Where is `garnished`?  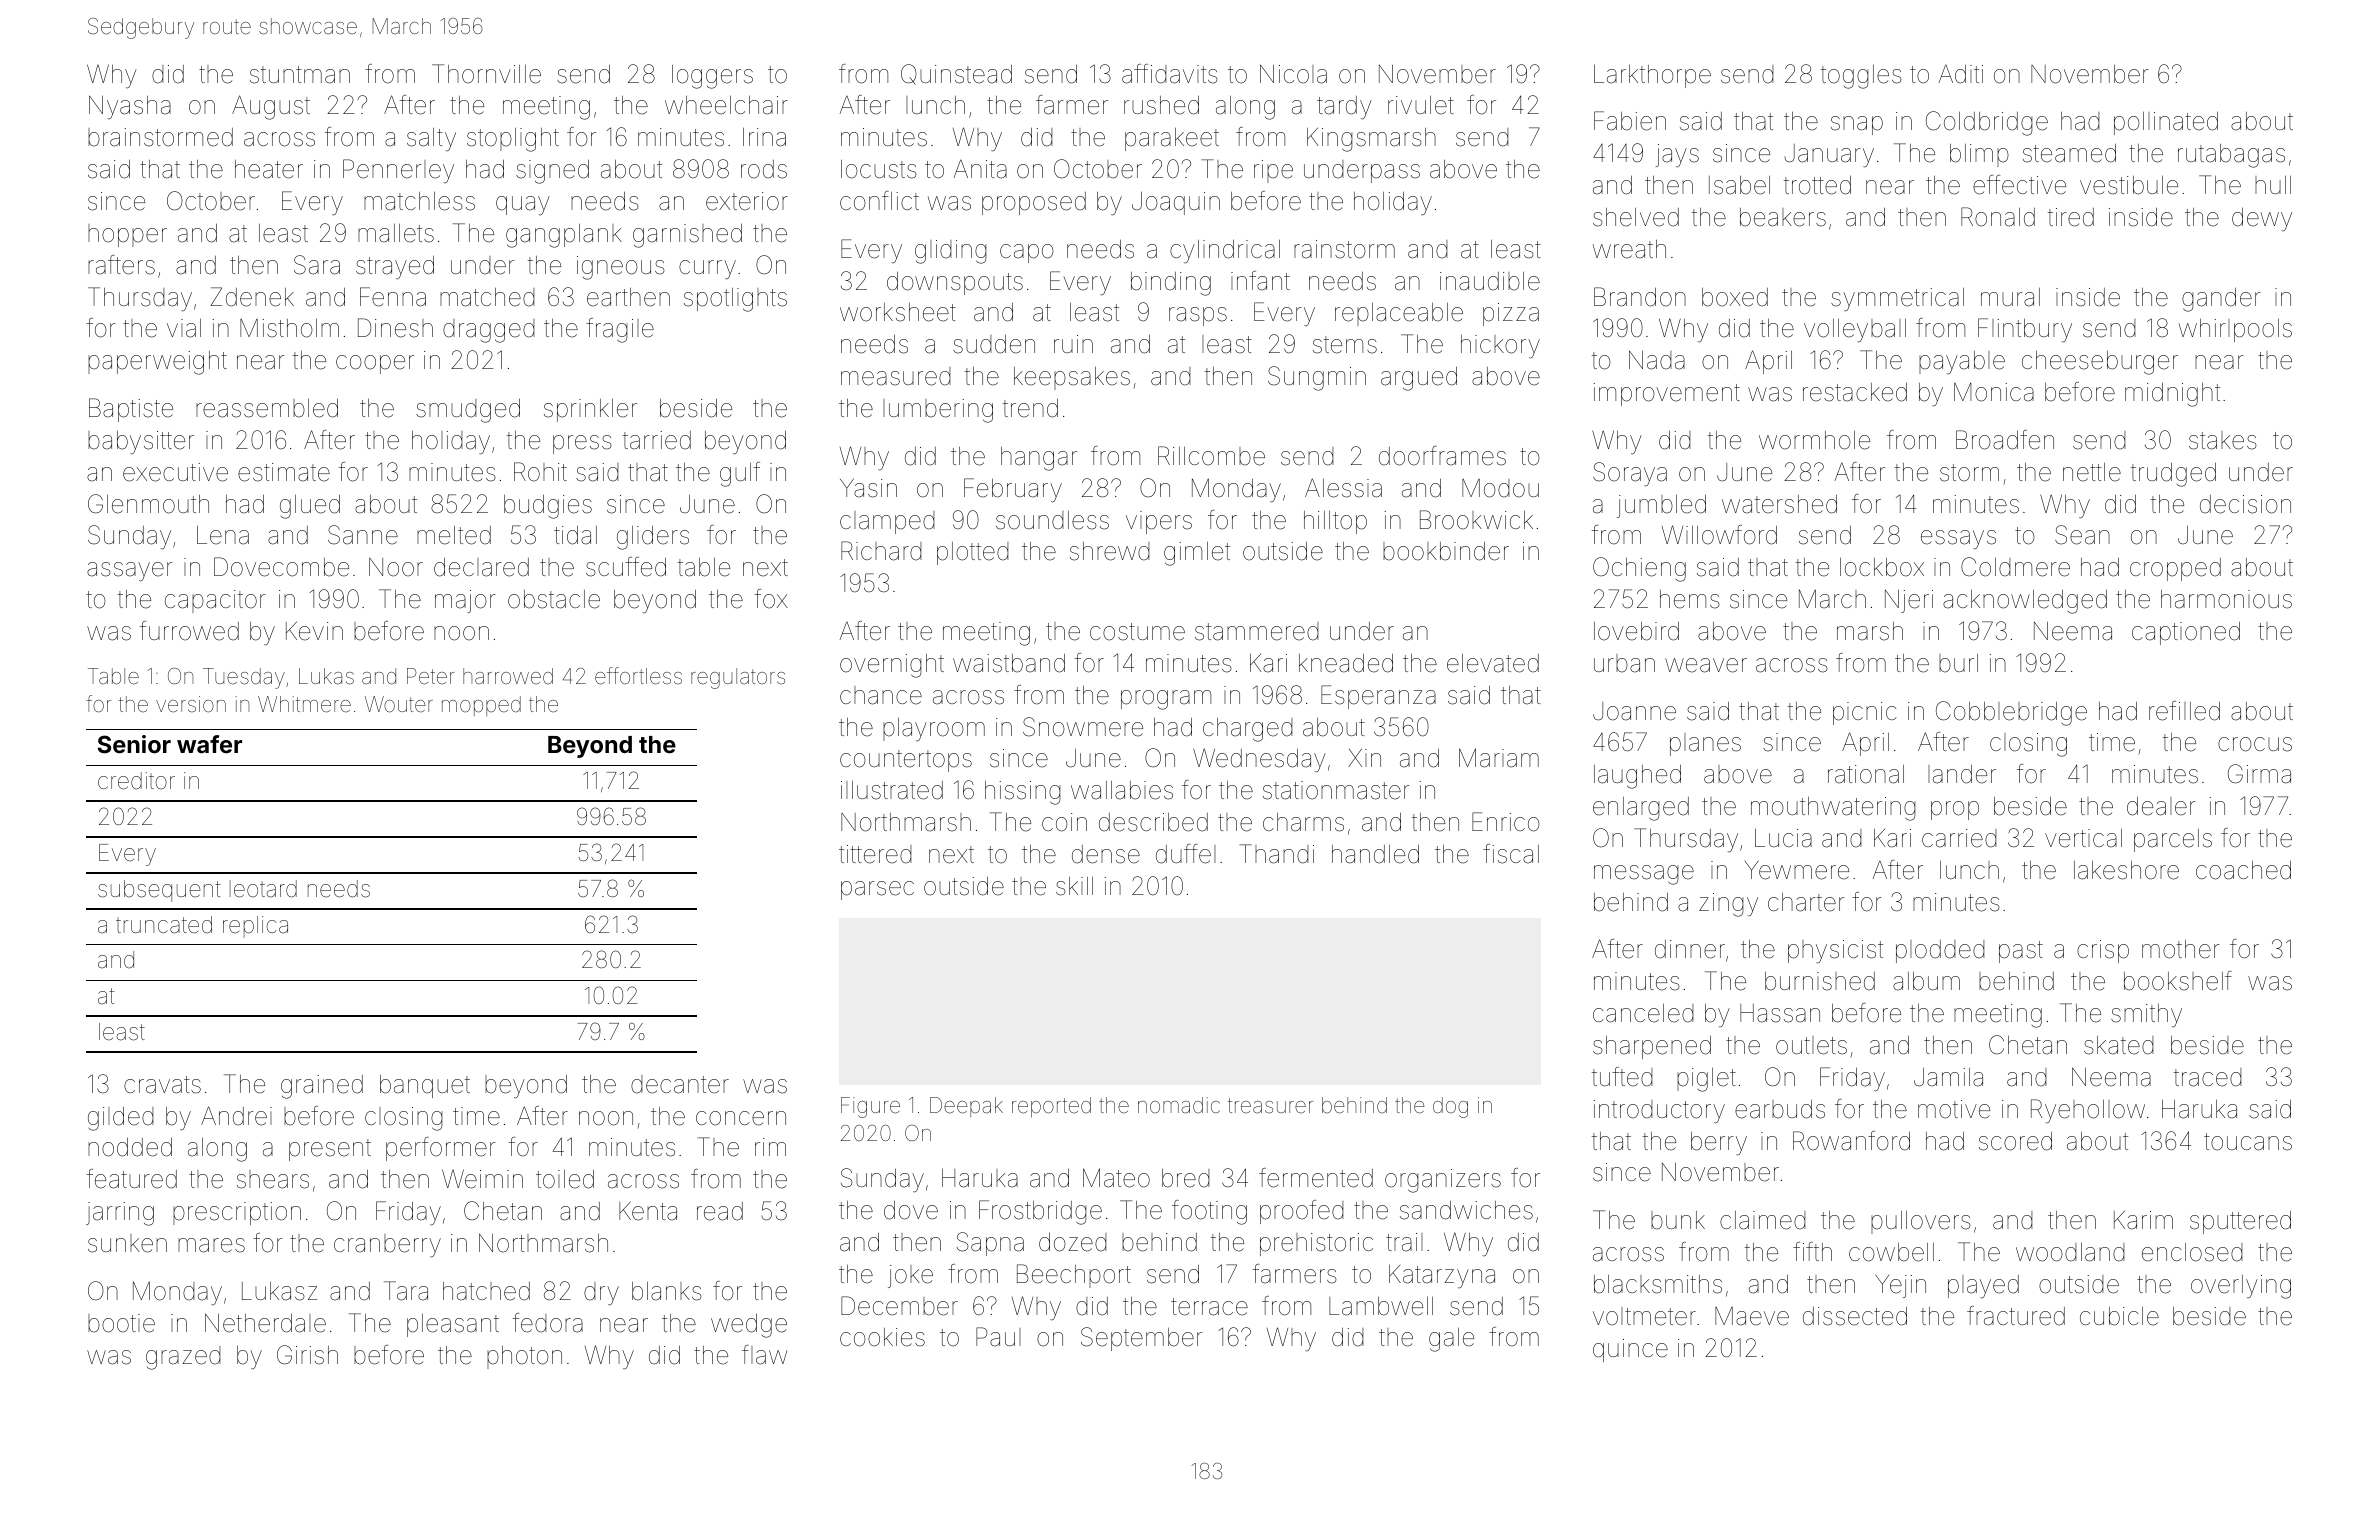 garnished is located at coordinates (687, 236).
